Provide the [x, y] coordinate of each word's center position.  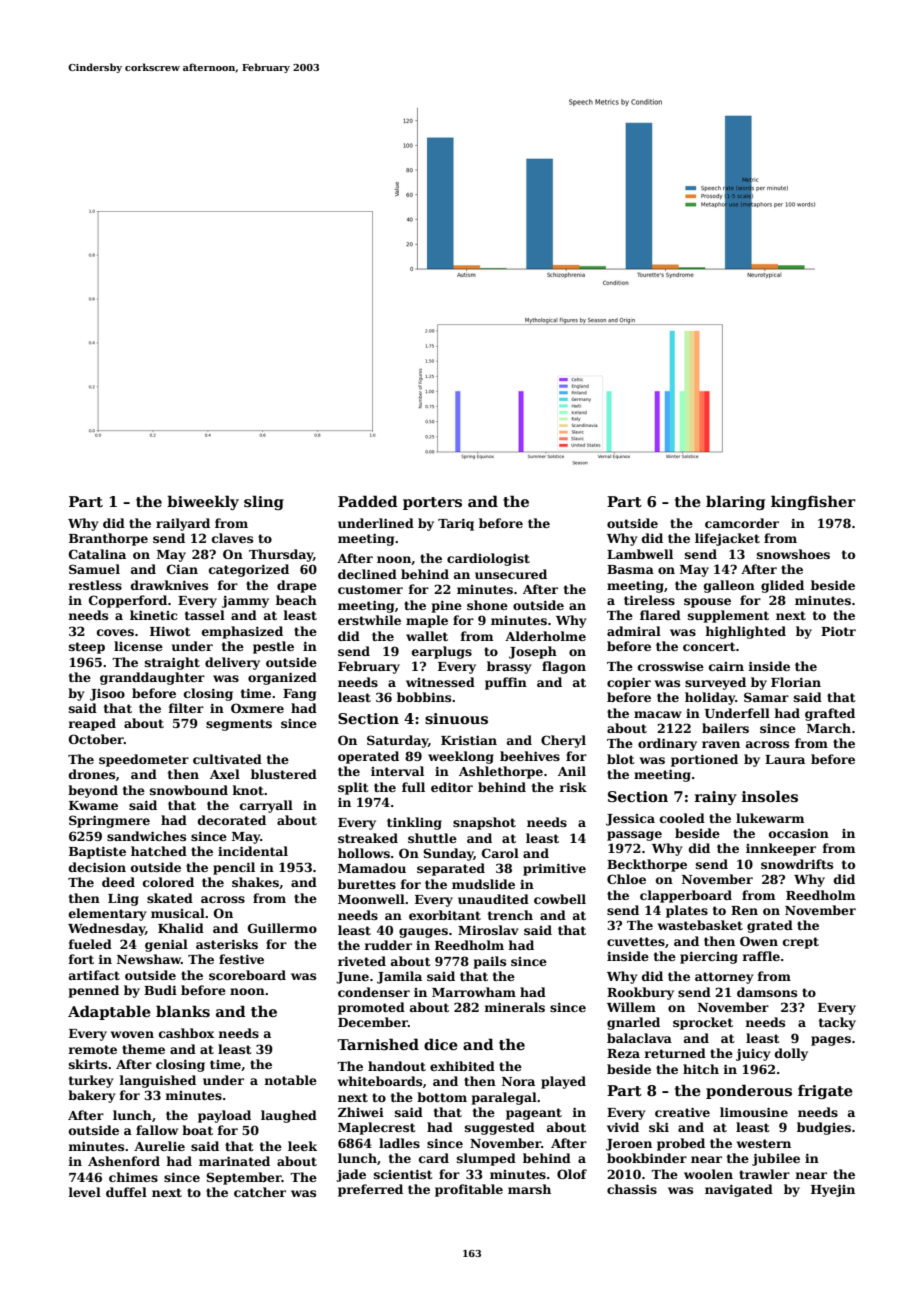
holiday [710, 698]
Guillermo [282, 928]
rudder [388, 945]
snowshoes [793, 554]
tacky [837, 1023]
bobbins [424, 697]
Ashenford [124, 1161]
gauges [423, 933]
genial [166, 945]
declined [367, 574]
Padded [368, 501]
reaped [92, 724]
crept [801, 943]
